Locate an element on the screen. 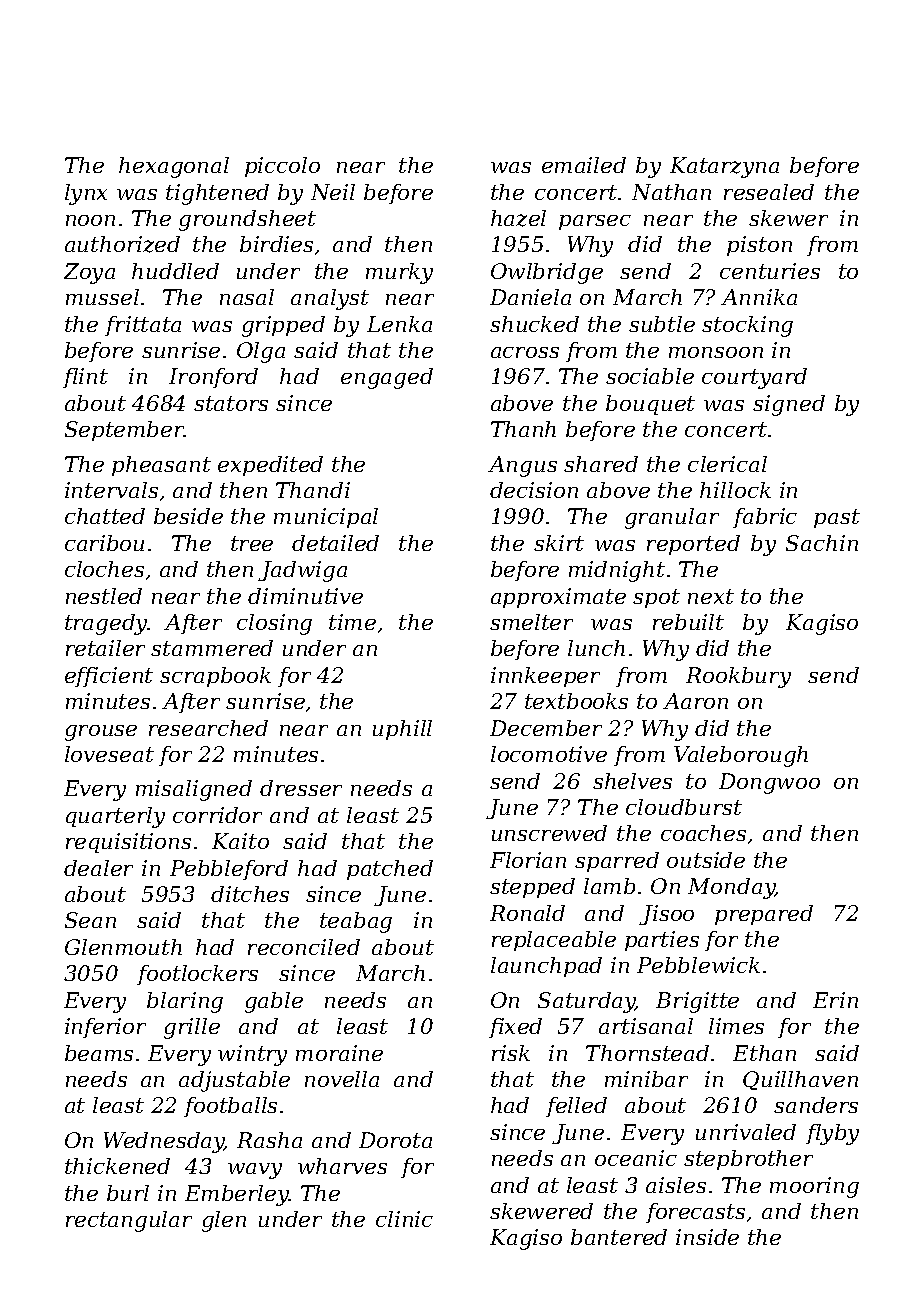  emailed is located at coordinates (584, 165).
